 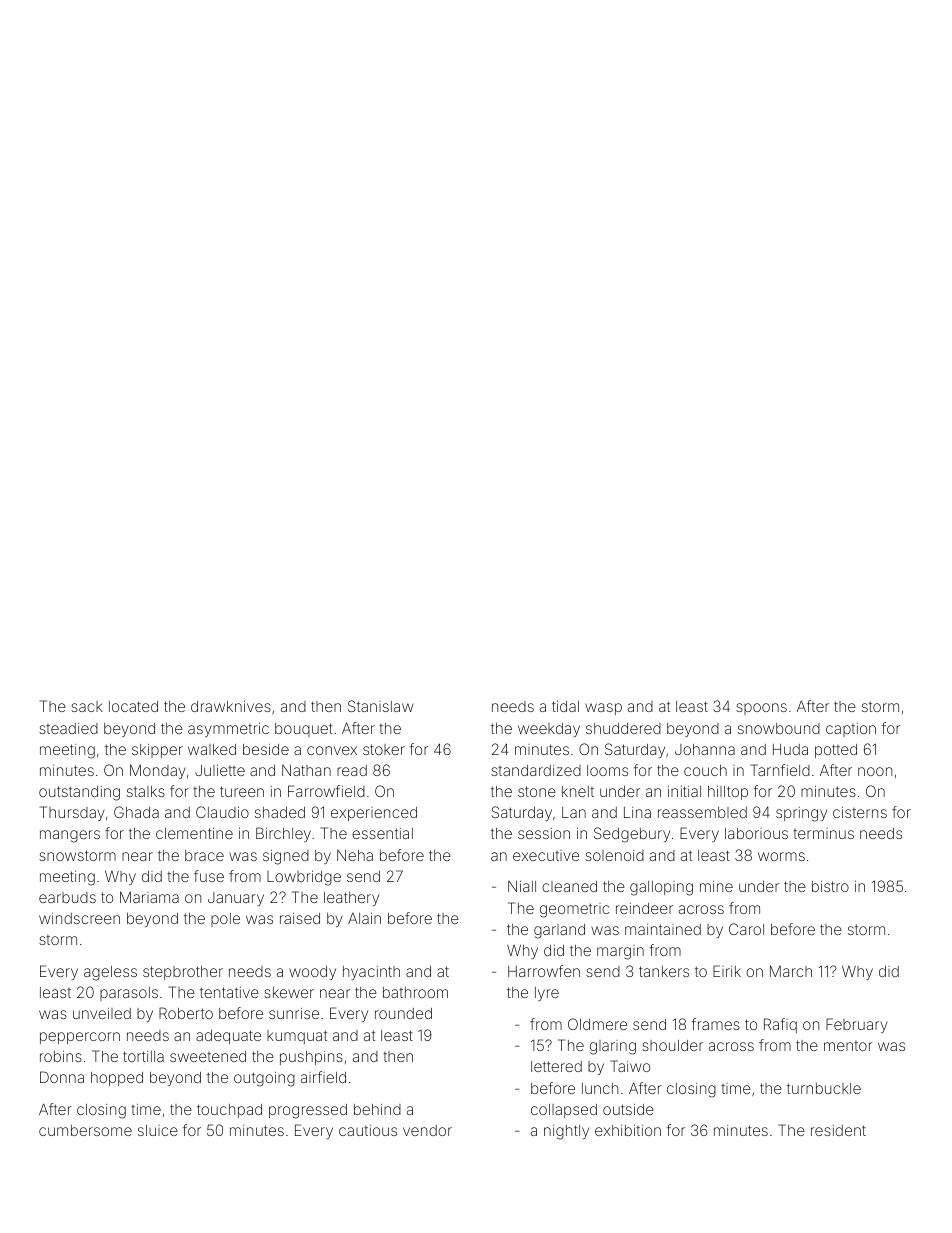 What do you see at coordinates (87, 706) in the page?
I see `sack` at bounding box center [87, 706].
